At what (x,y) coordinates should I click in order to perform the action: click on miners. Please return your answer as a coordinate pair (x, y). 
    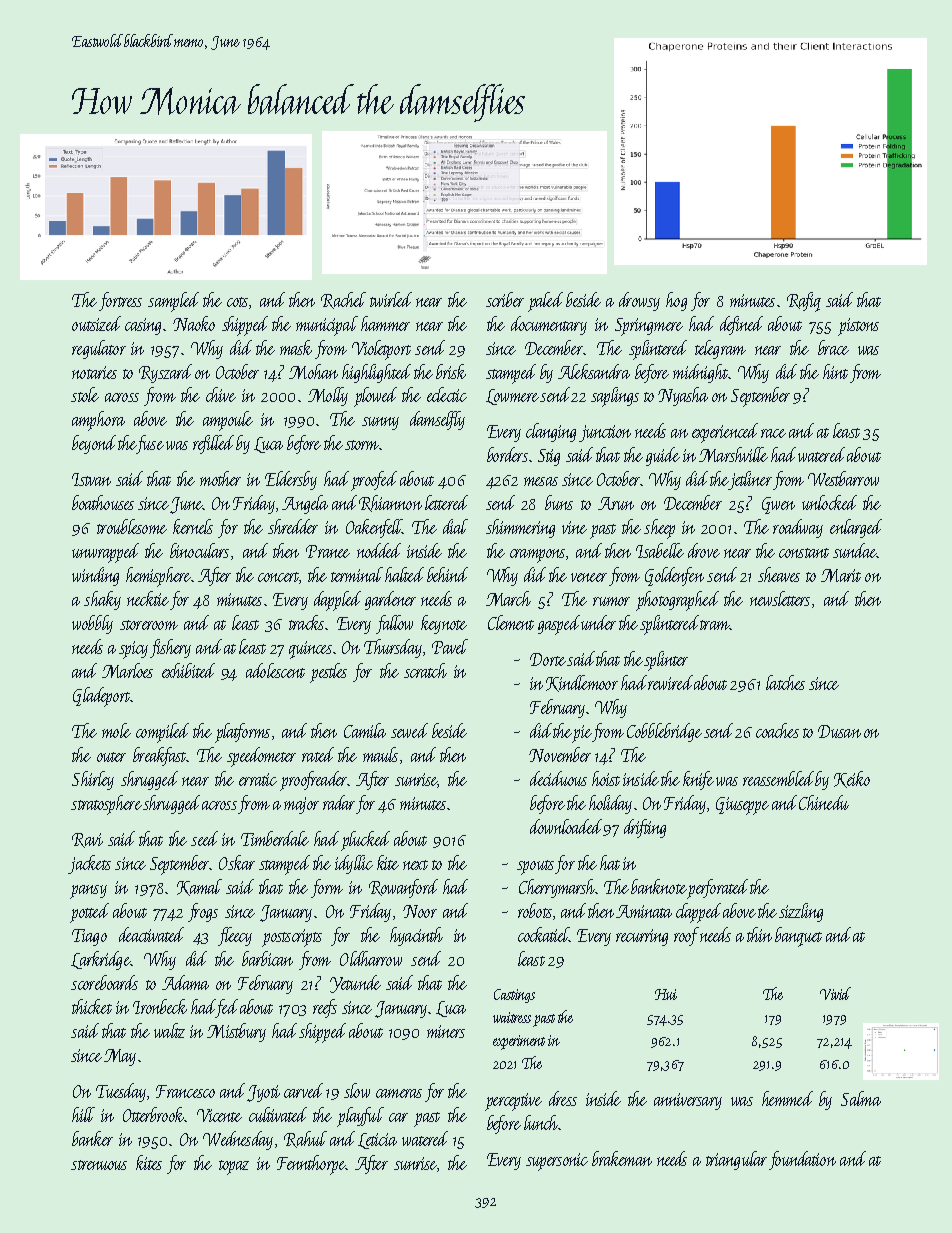
    Looking at the image, I should click on (446, 1031).
